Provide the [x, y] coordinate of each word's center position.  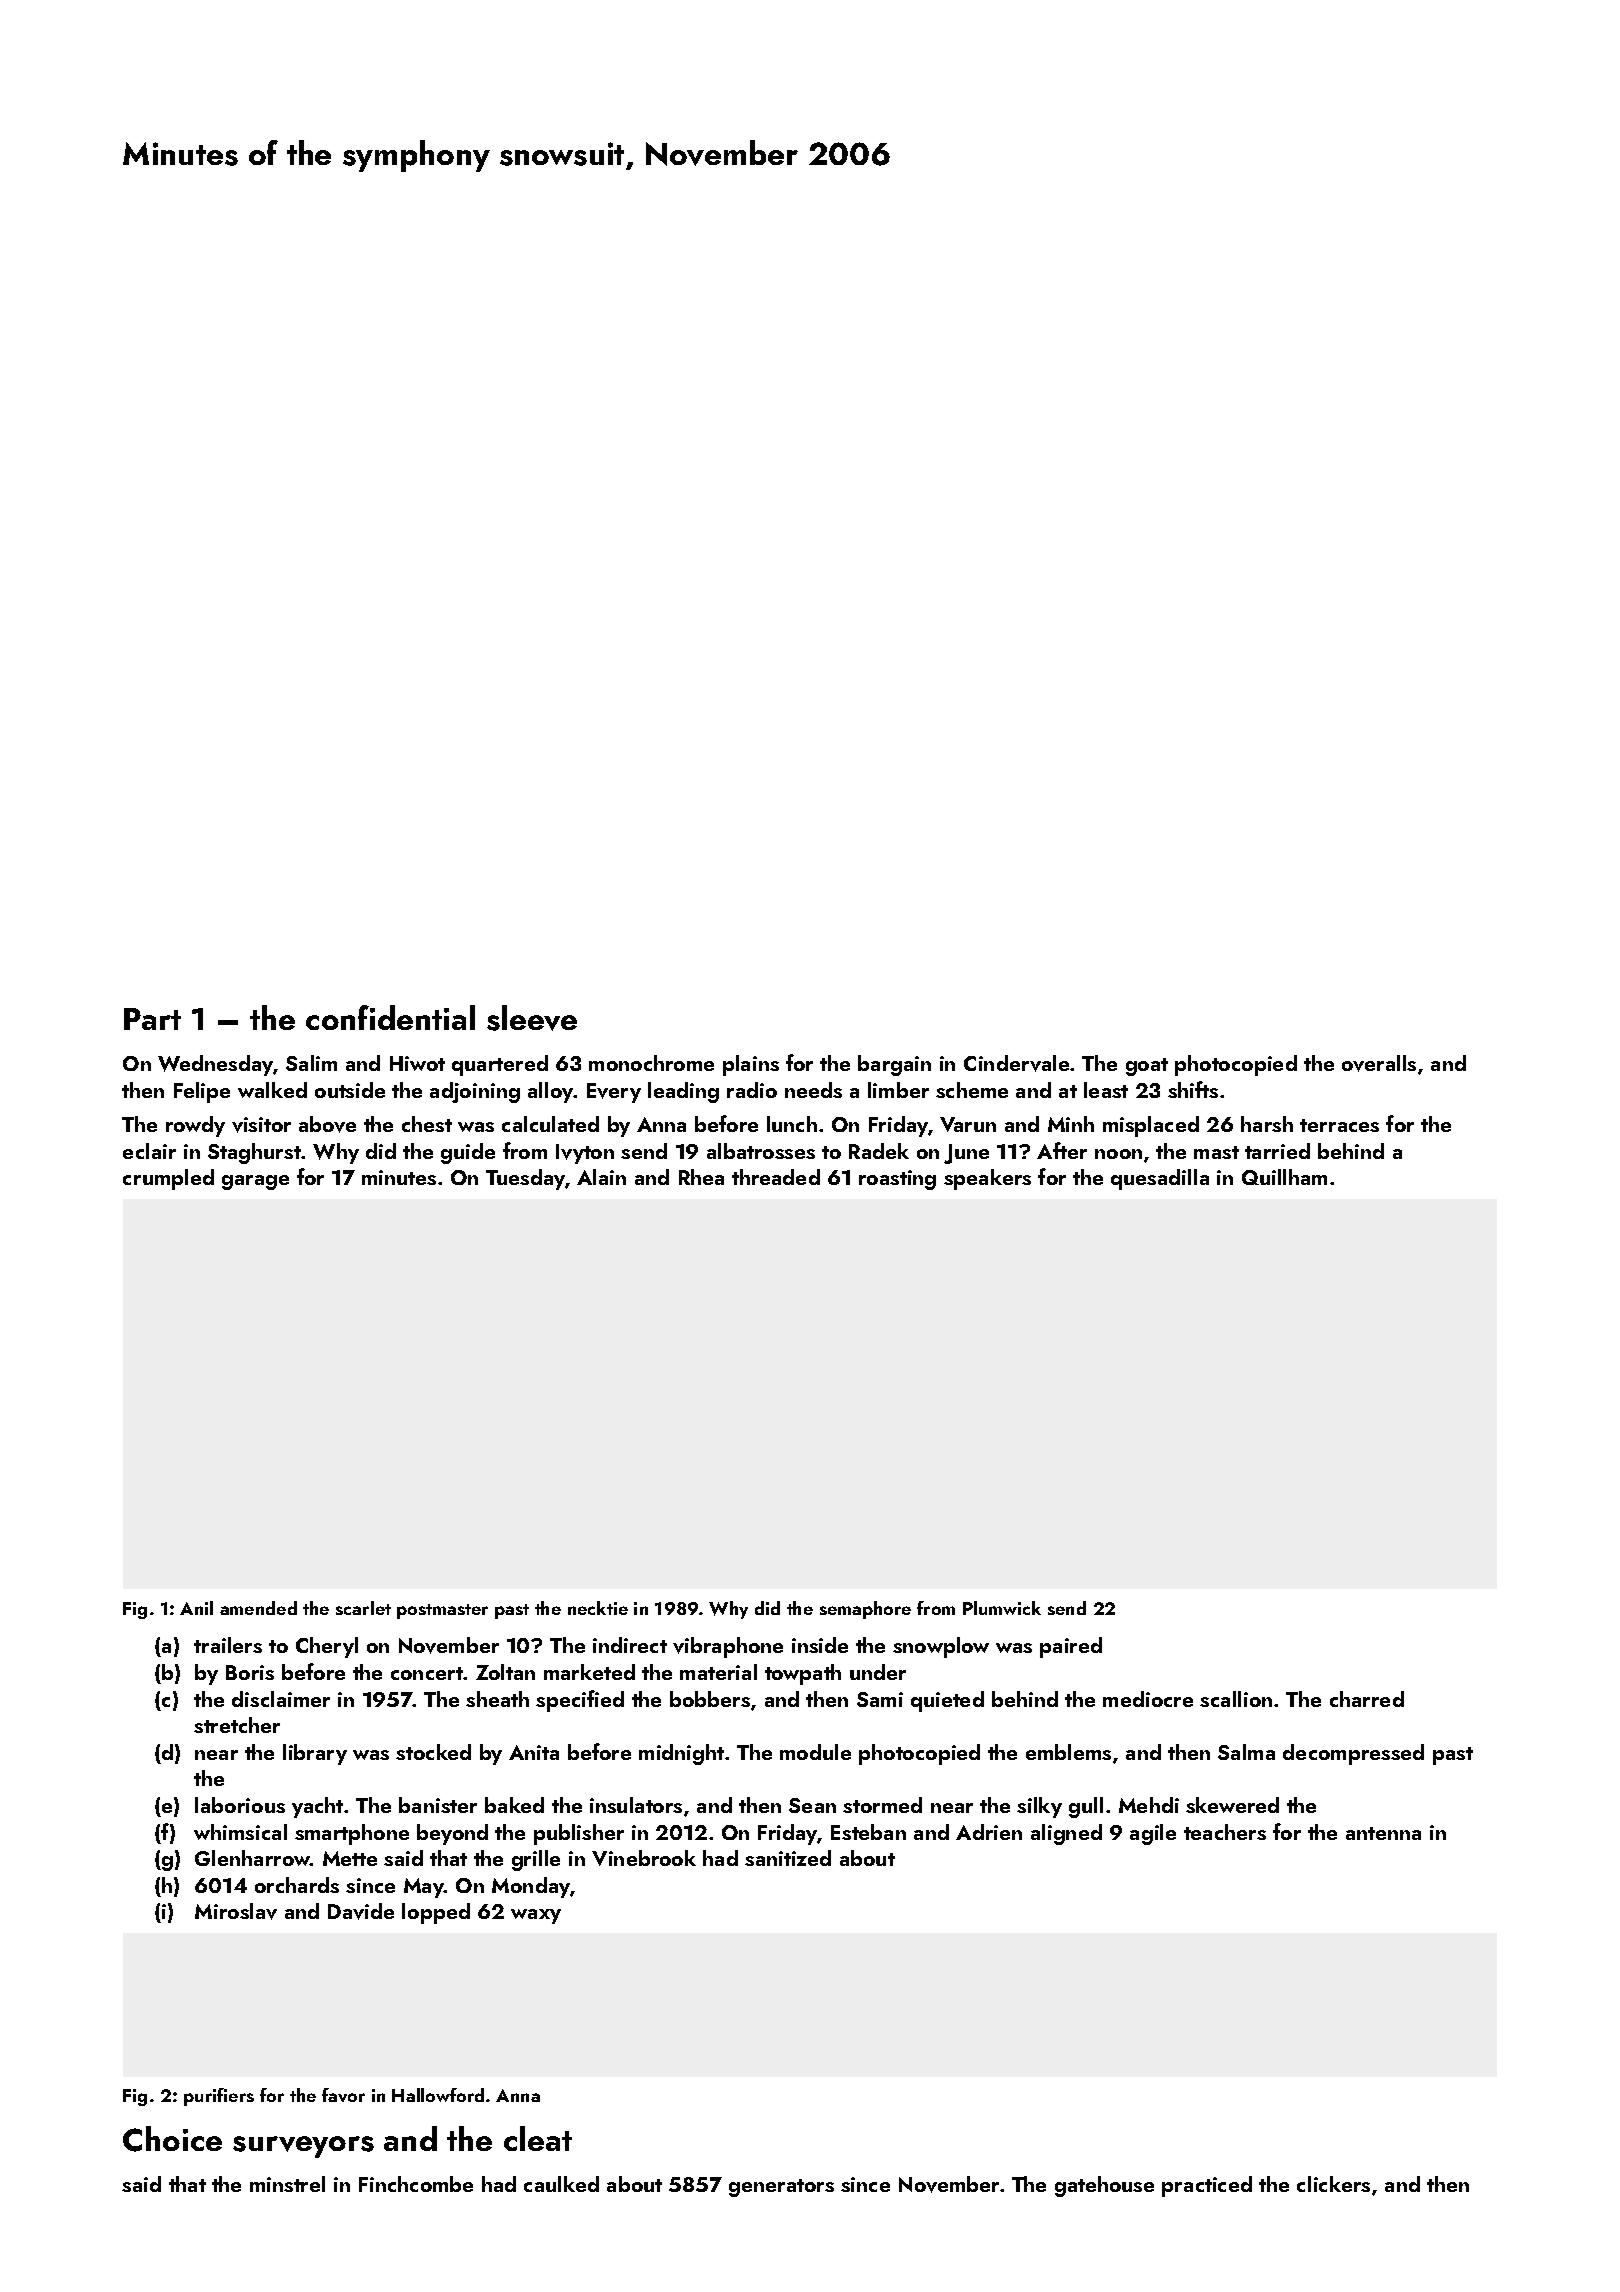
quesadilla [1160, 1179]
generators [781, 2188]
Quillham [1284, 1177]
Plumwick [1002, 1608]
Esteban [868, 1832]
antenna [1383, 1833]
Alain [601, 1177]
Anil [196, 1608]
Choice [172, 2139]
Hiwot [417, 1063]
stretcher [237, 1725]
